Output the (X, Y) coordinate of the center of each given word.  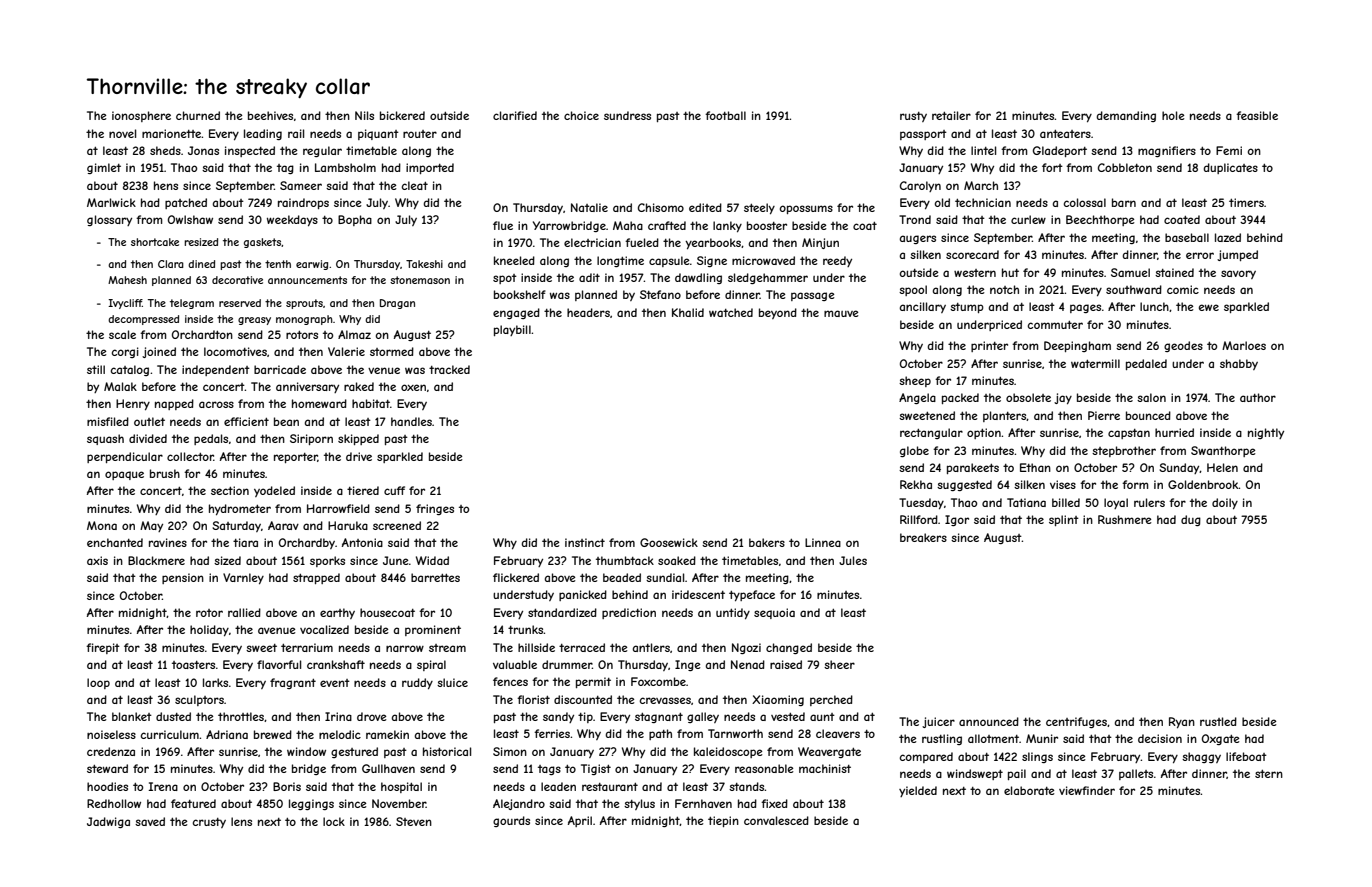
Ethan (1035, 467)
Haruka (348, 525)
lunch (1154, 306)
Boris (287, 786)
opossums (806, 209)
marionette (171, 133)
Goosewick (669, 542)
